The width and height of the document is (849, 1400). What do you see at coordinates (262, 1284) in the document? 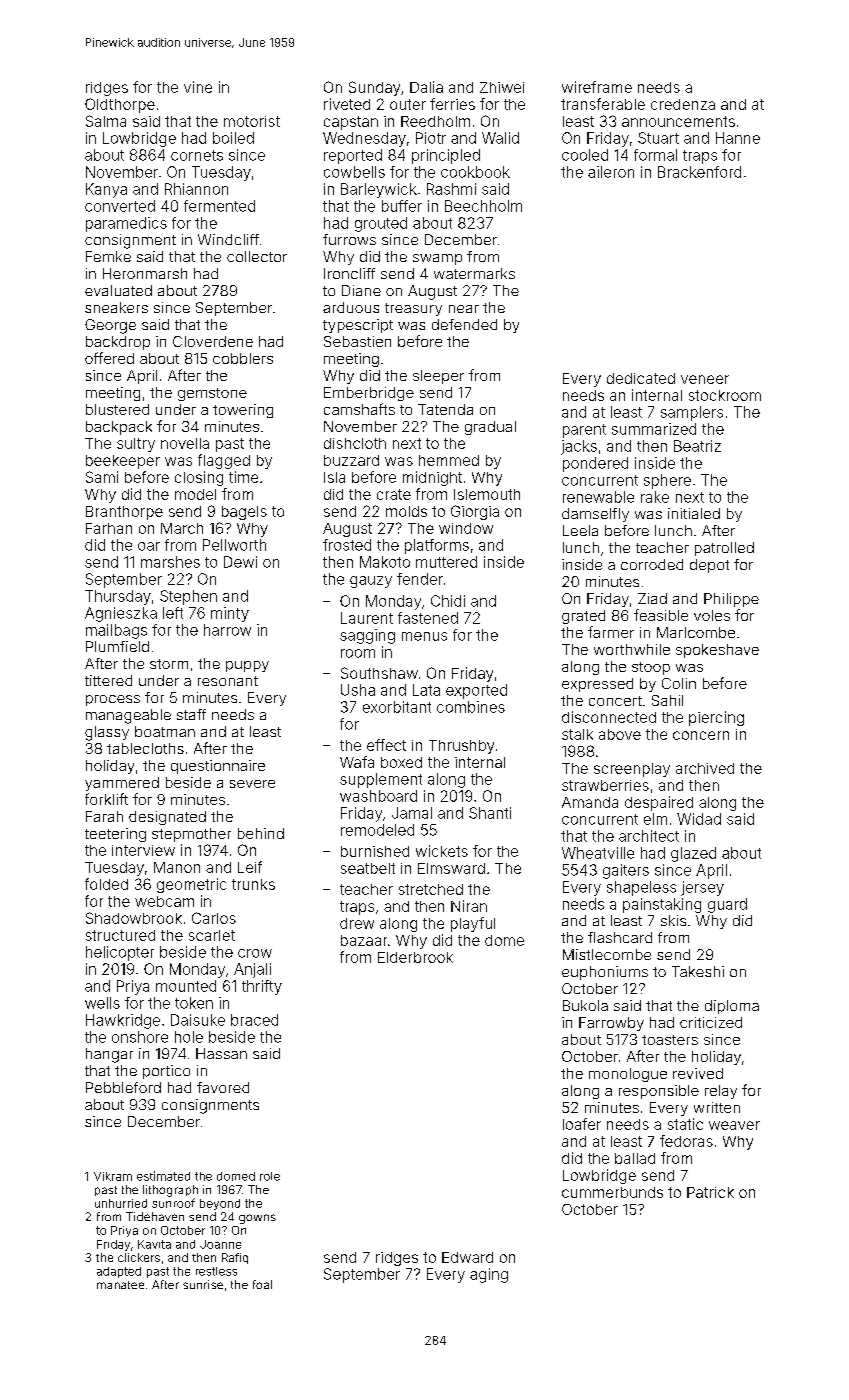
I see `foal` at bounding box center [262, 1284].
